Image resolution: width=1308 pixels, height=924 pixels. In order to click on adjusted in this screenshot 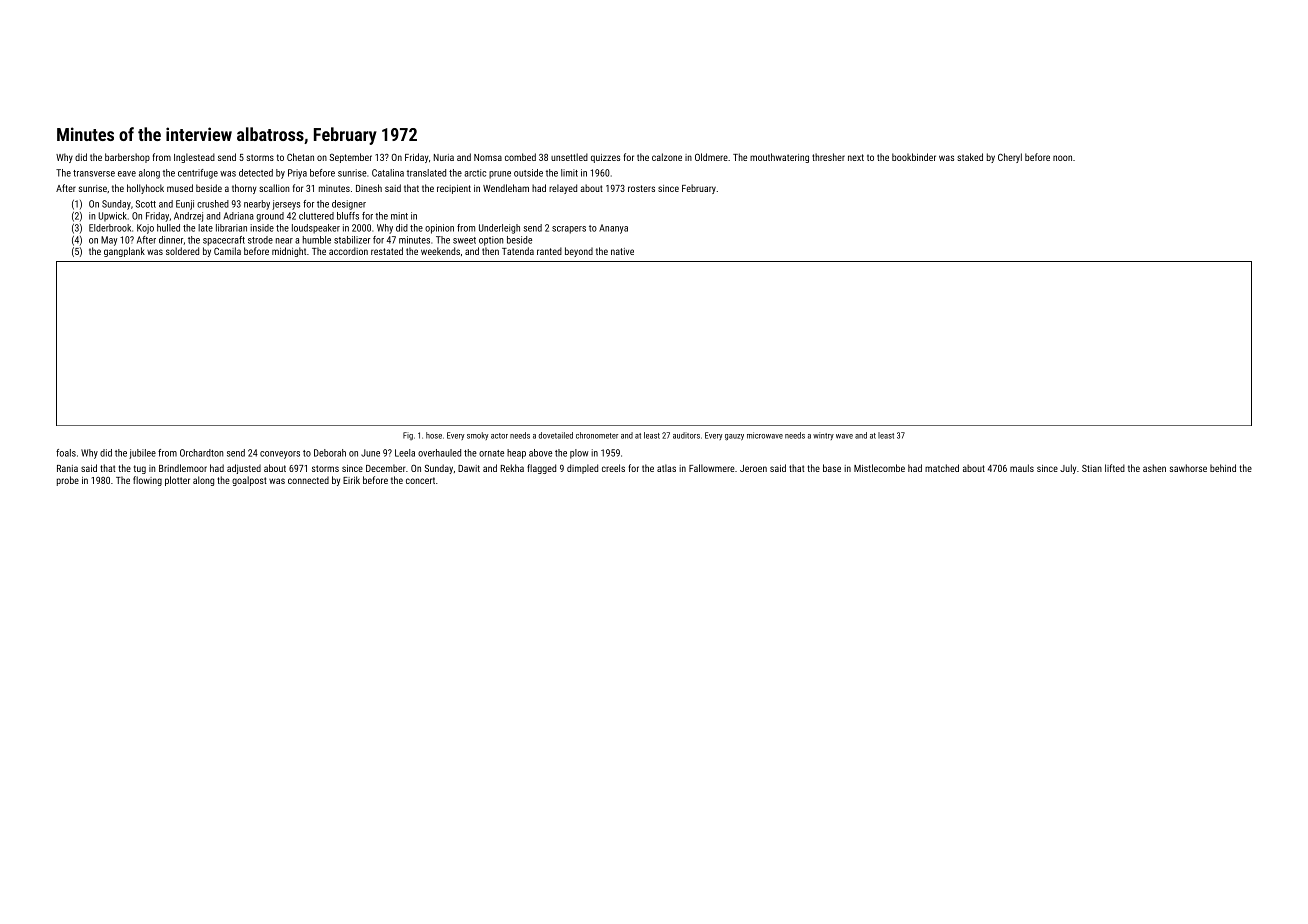, I will do `click(244, 469)`.
